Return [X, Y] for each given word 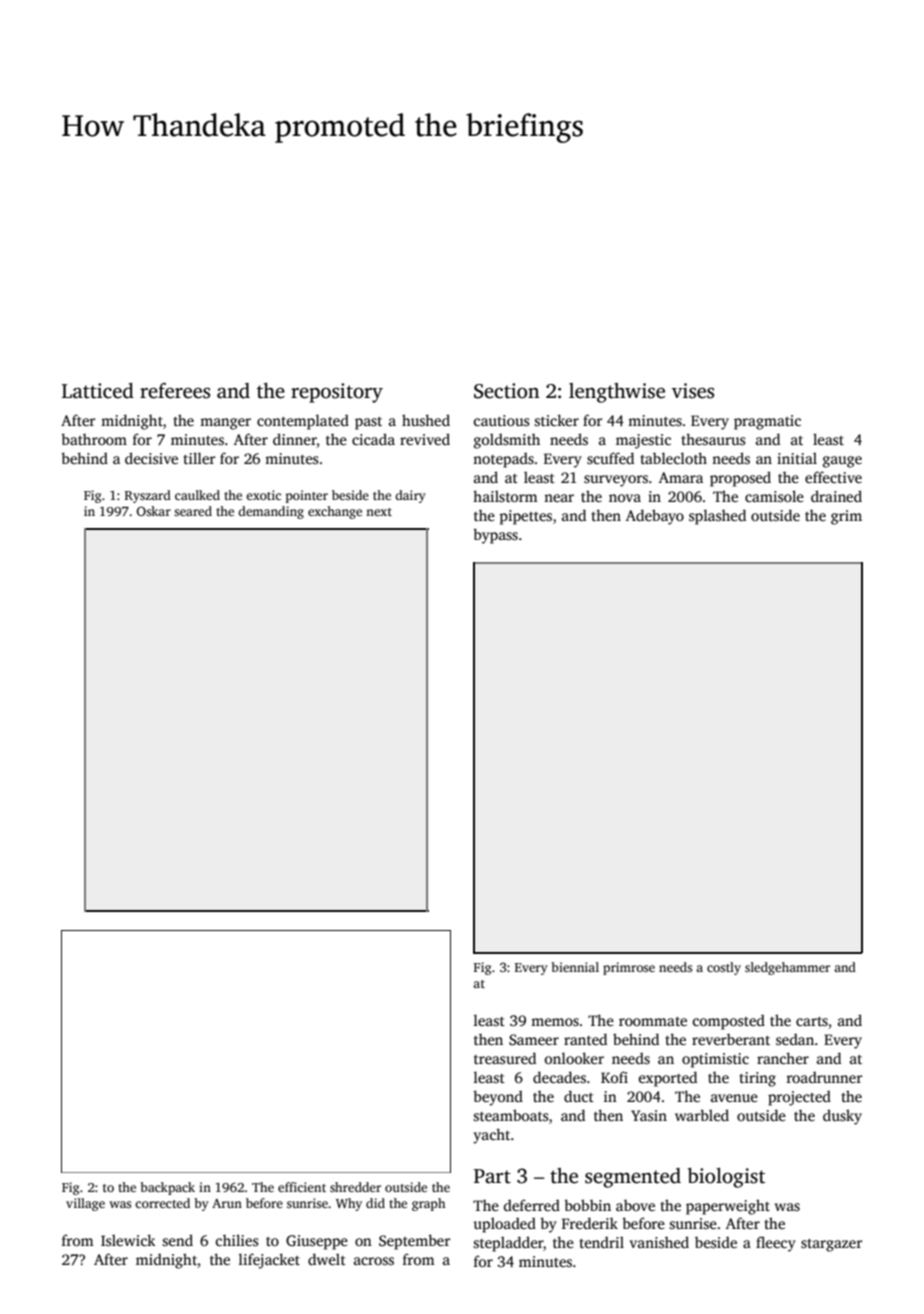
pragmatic [767, 422]
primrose [629, 968]
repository [337, 393]
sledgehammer [787, 968]
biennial [575, 967]
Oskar [154, 511]
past [368, 423]
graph [428, 1204]
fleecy [776, 1244]
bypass [495, 536]
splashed [717, 517]
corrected [162, 1203]
